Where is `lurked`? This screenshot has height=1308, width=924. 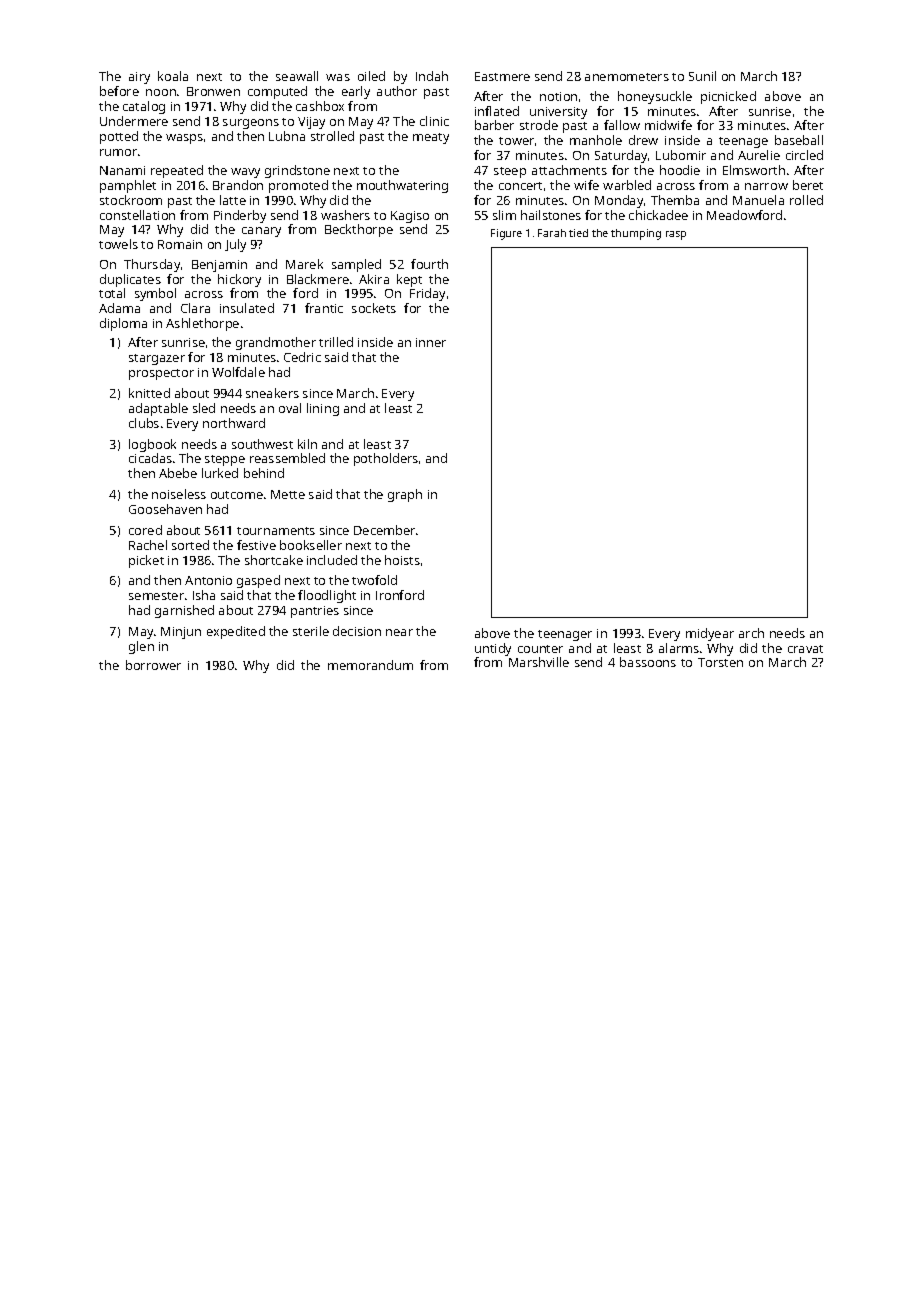
lurked is located at coordinates (220, 473).
